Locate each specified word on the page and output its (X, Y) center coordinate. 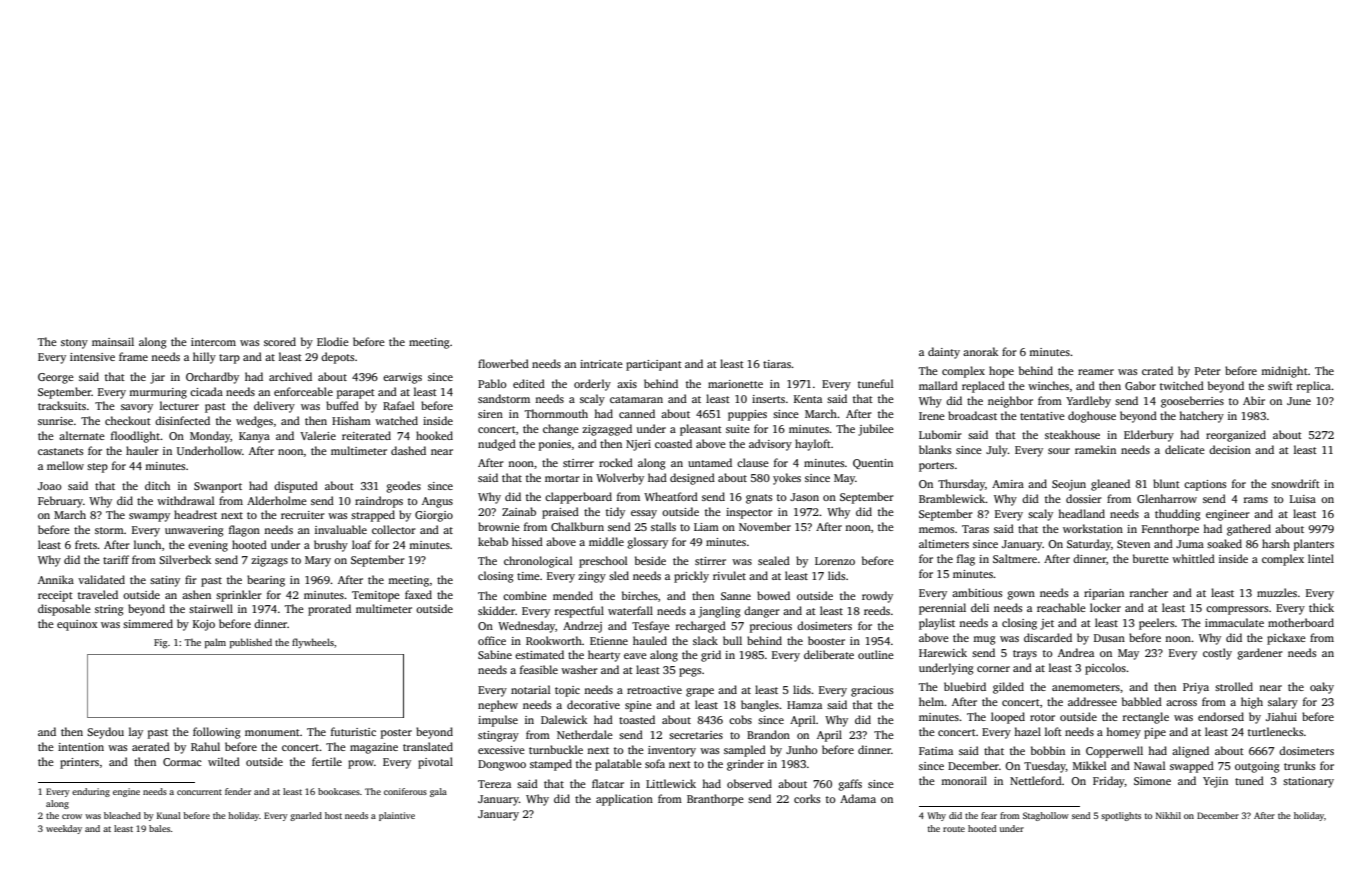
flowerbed (503, 363)
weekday (64, 829)
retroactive (654, 690)
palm (215, 643)
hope (1001, 372)
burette (1151, 558)
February (60, 502)
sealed (774, 560)
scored (280, 341)
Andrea (1076, 652)
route (954, 829)
